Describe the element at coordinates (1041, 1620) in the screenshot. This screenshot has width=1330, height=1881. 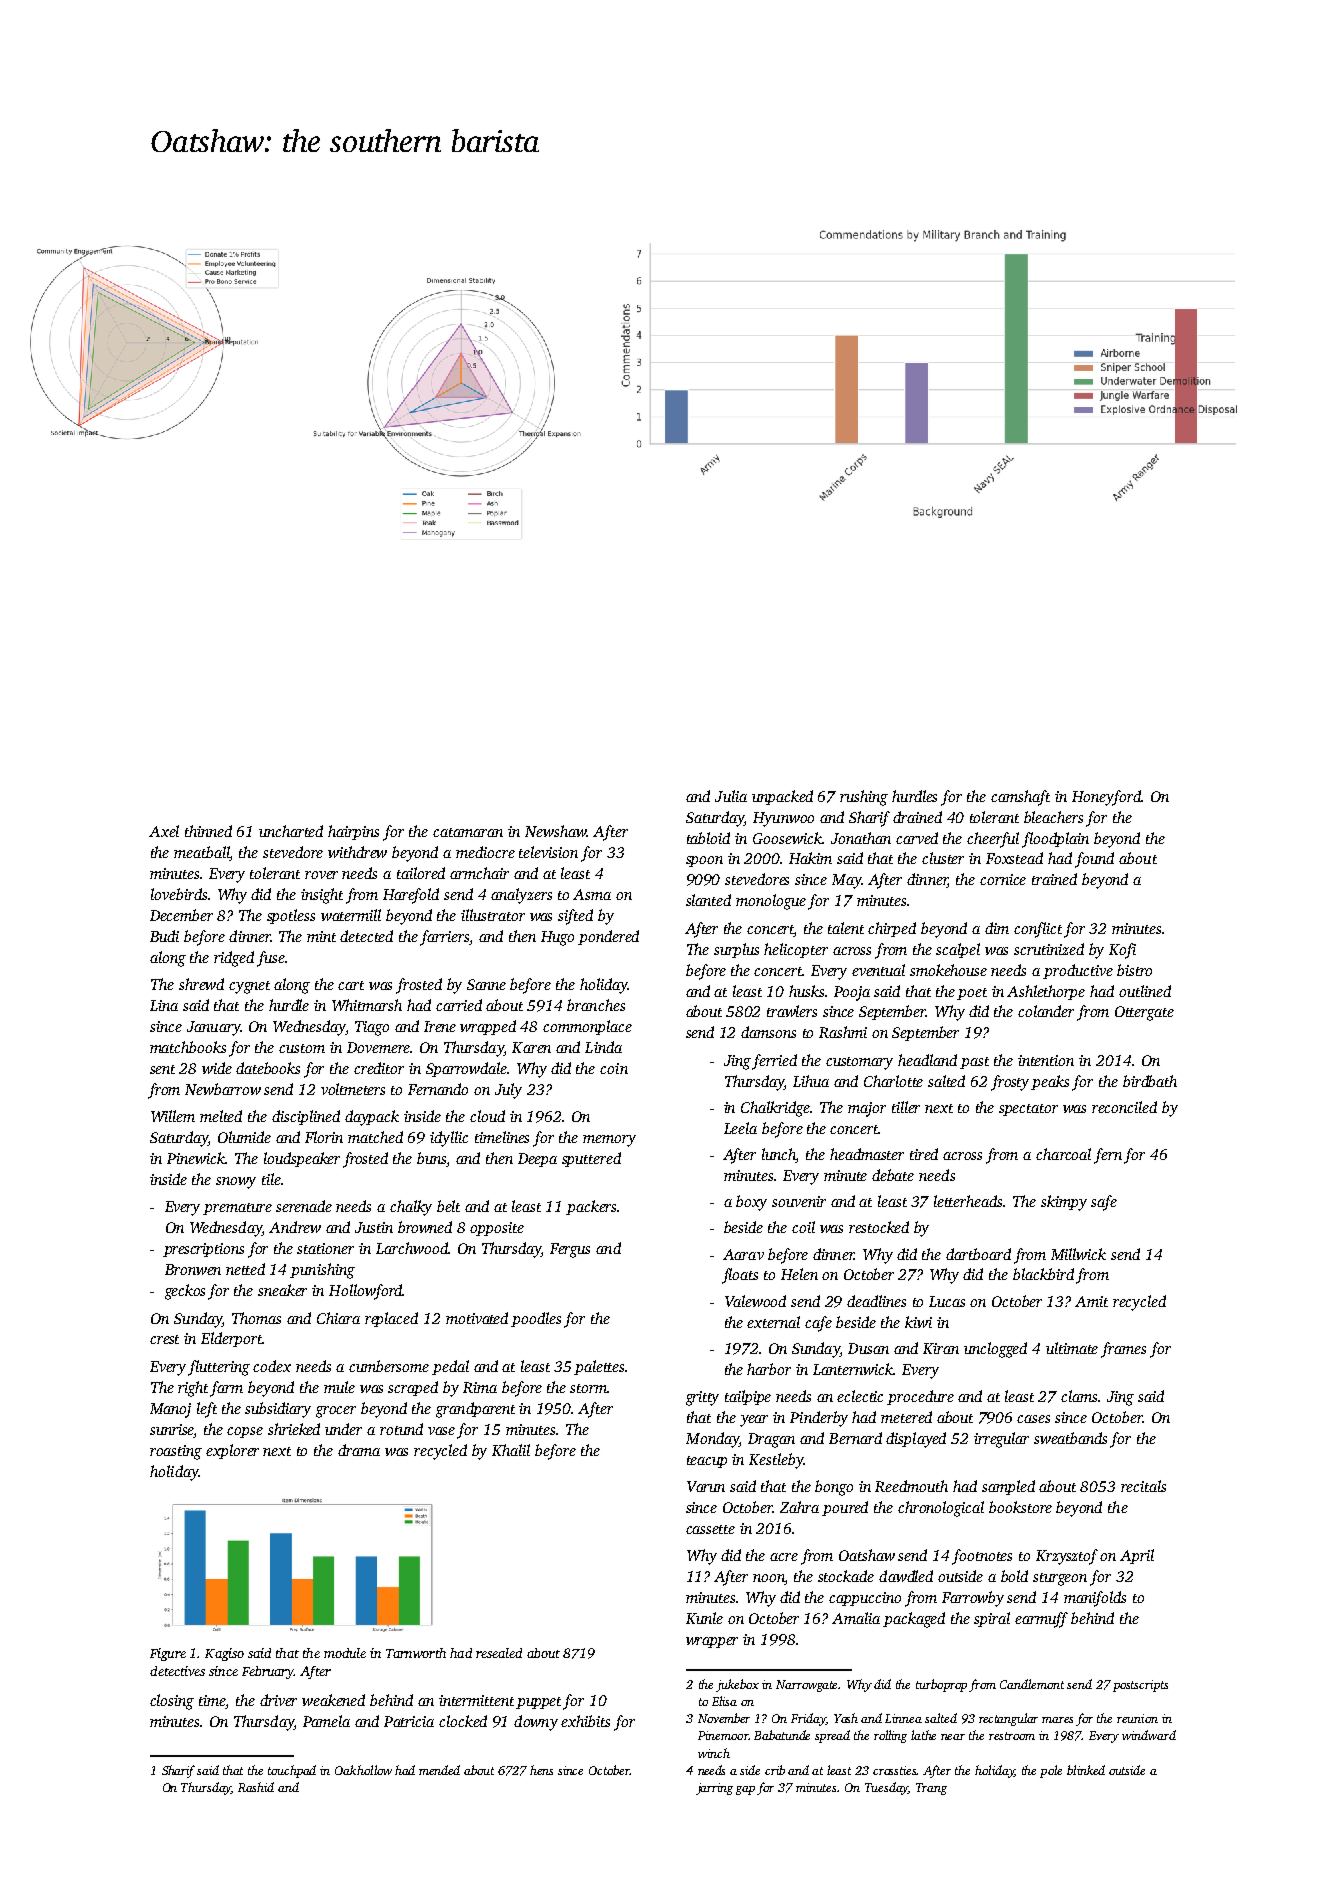
I see `earmuff` at that location.
